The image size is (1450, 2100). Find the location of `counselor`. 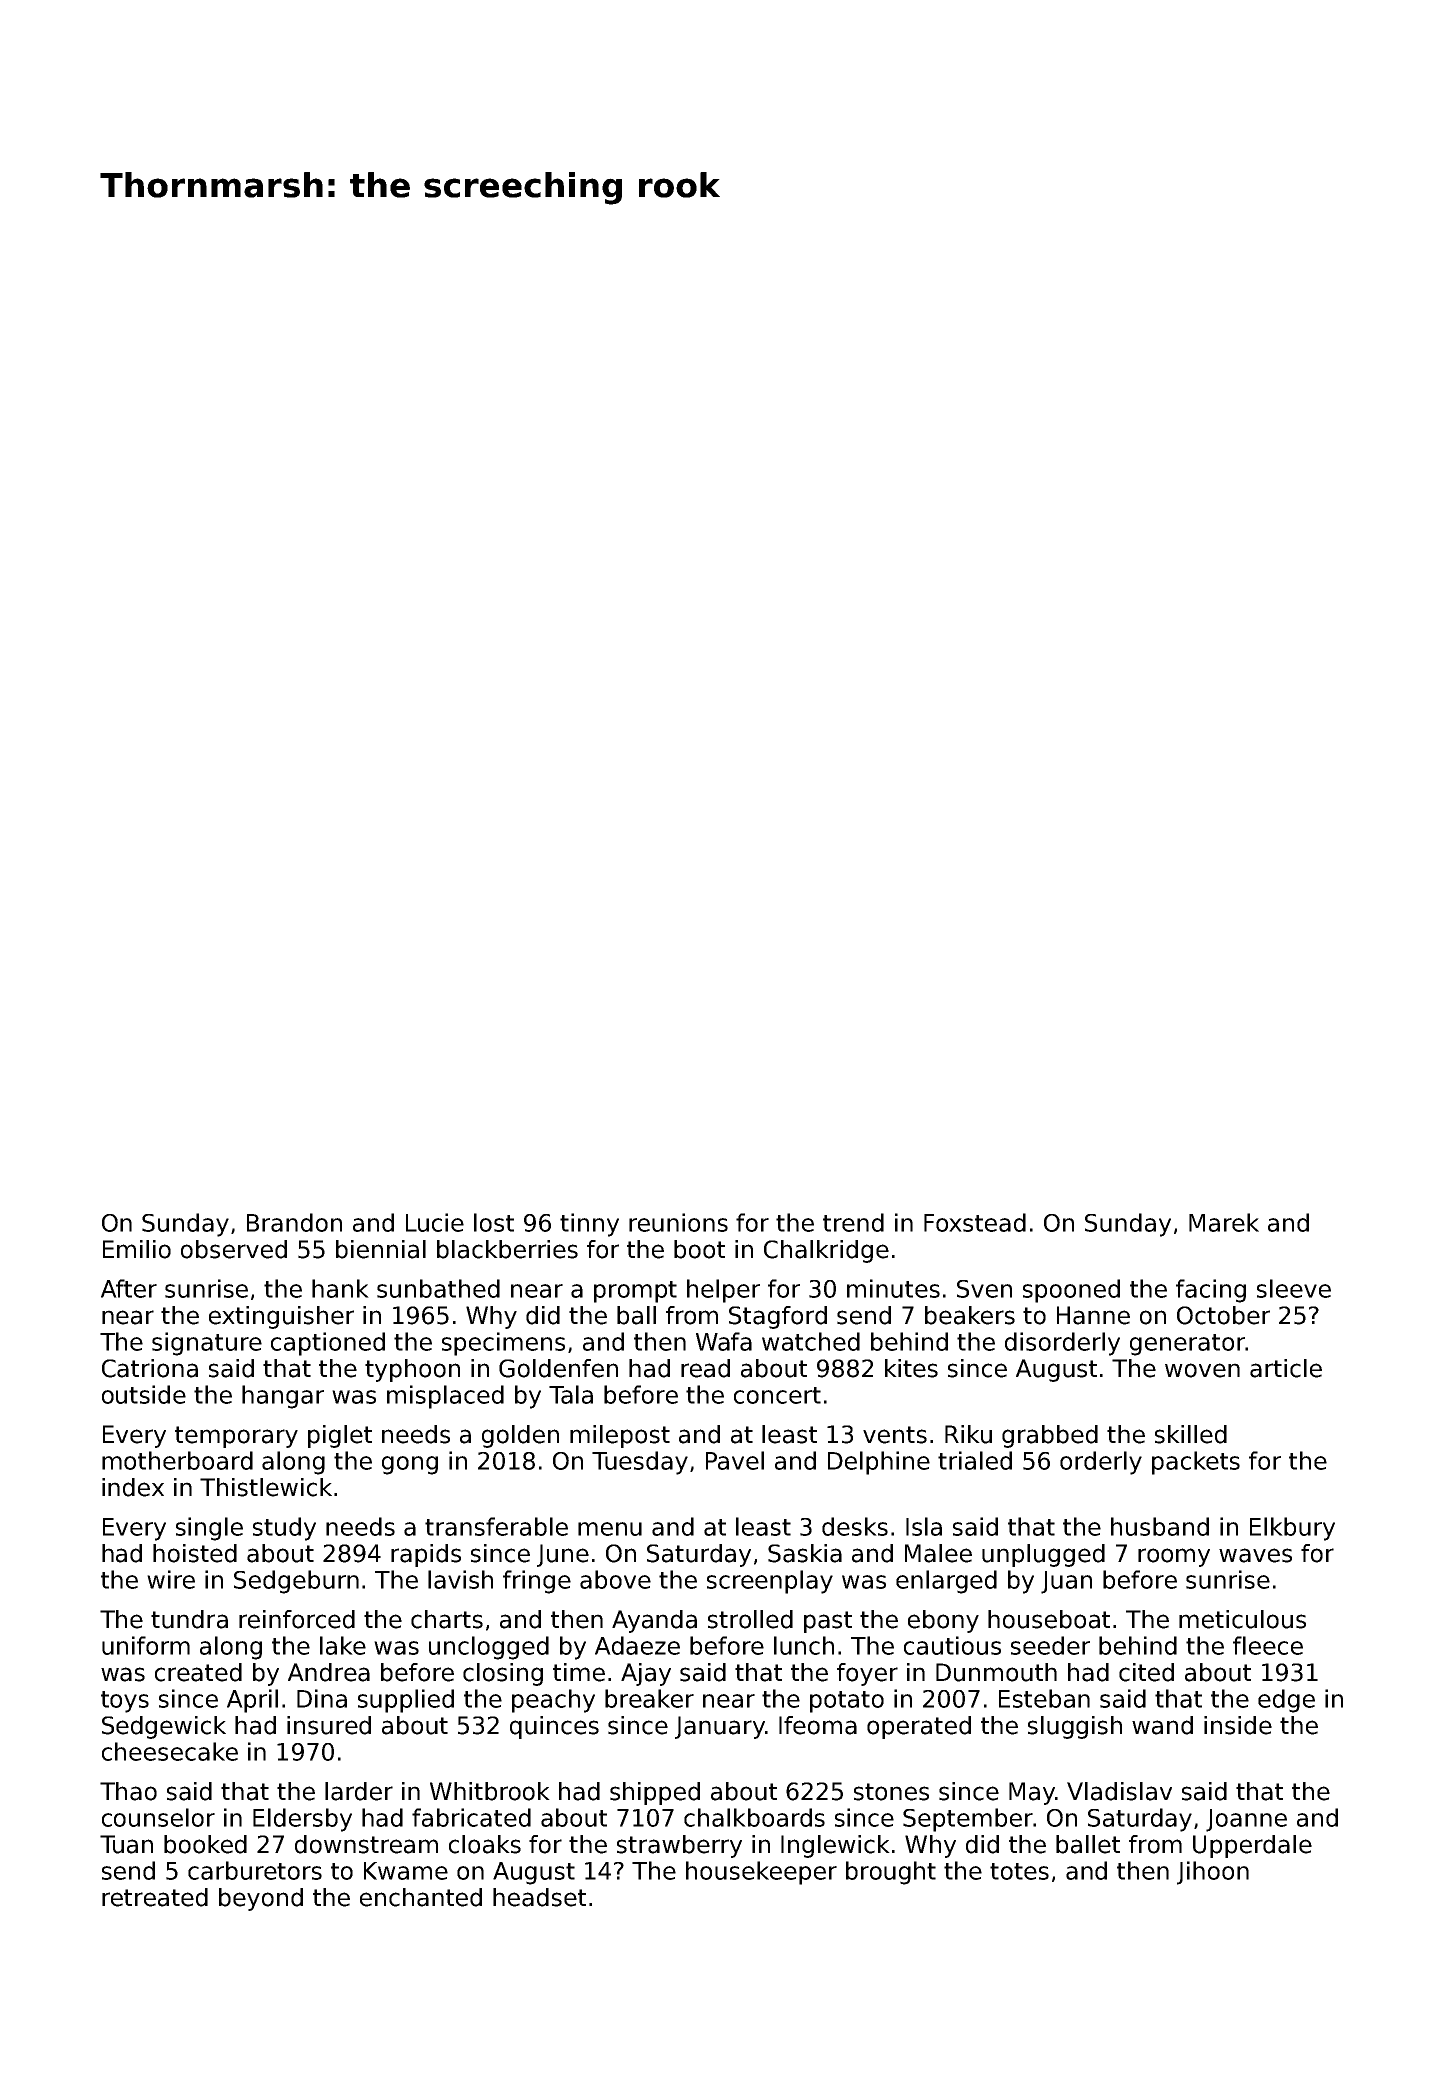

counselor is located at coordinates (158, 1817).
